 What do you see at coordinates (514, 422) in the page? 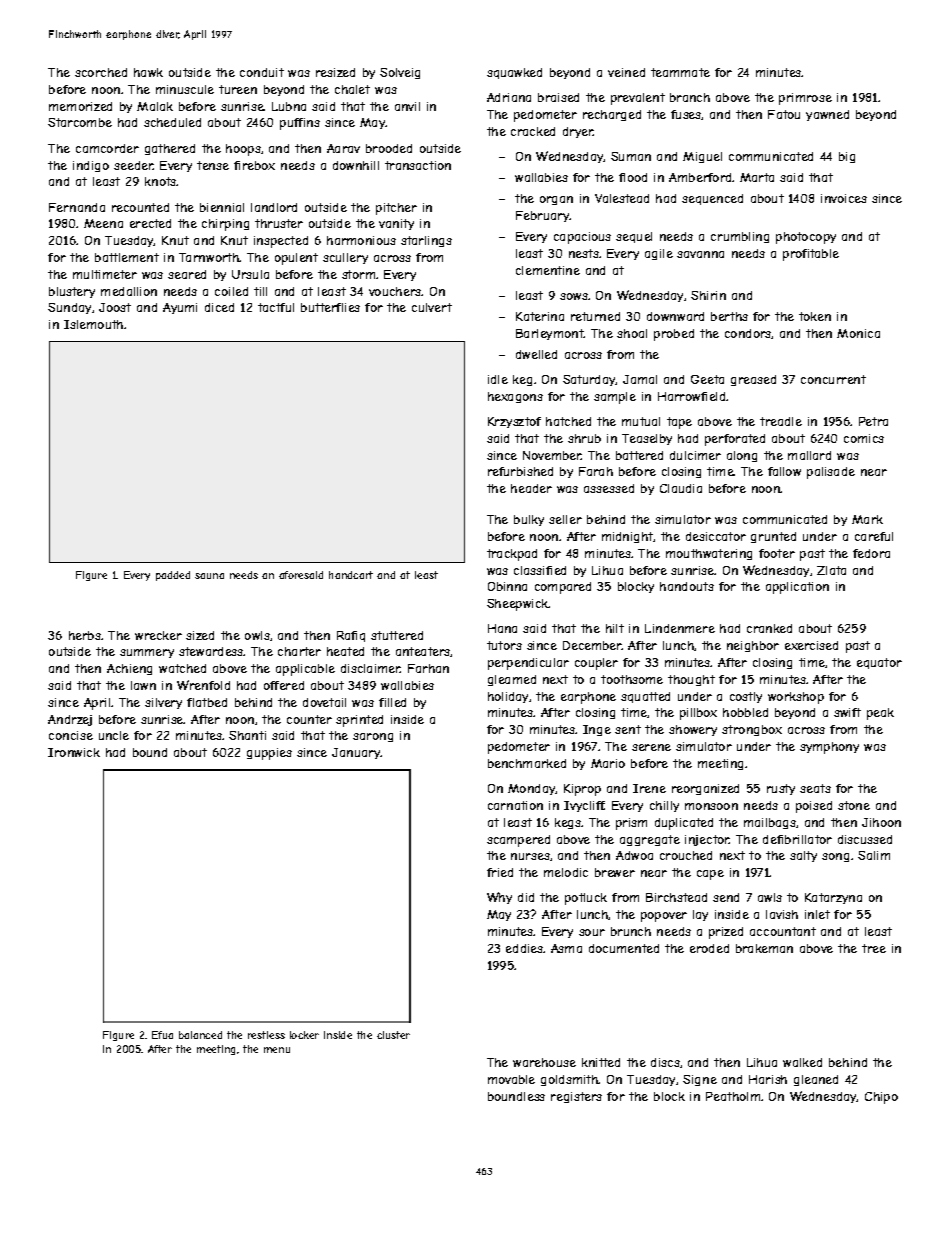
I see `Krzysztof` at bounding box center [514, 422].
